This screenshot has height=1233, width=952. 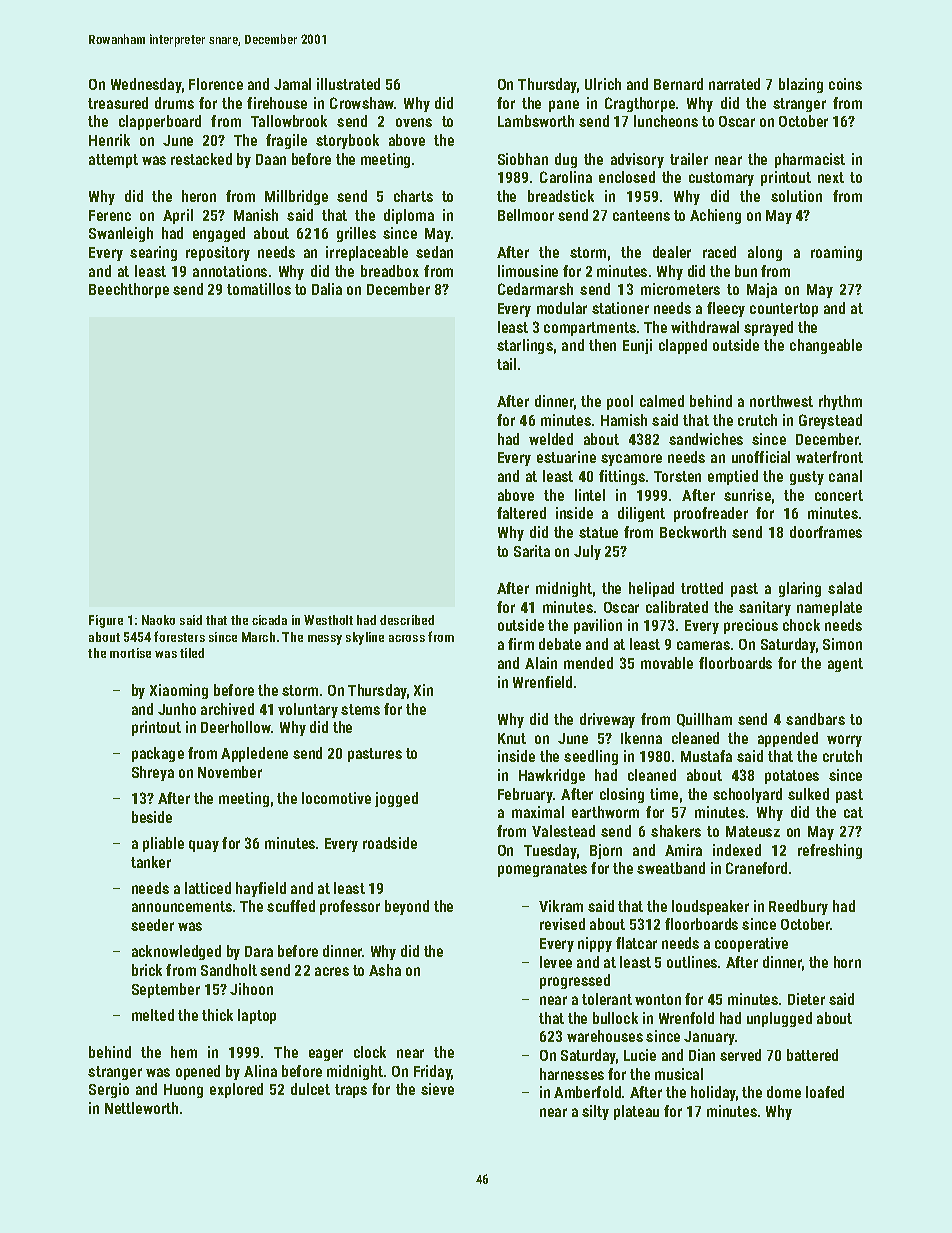 What do you see at coordinates (130, 653) in the screenshot?
I see `mortise` at bounding box center [130, 653].
